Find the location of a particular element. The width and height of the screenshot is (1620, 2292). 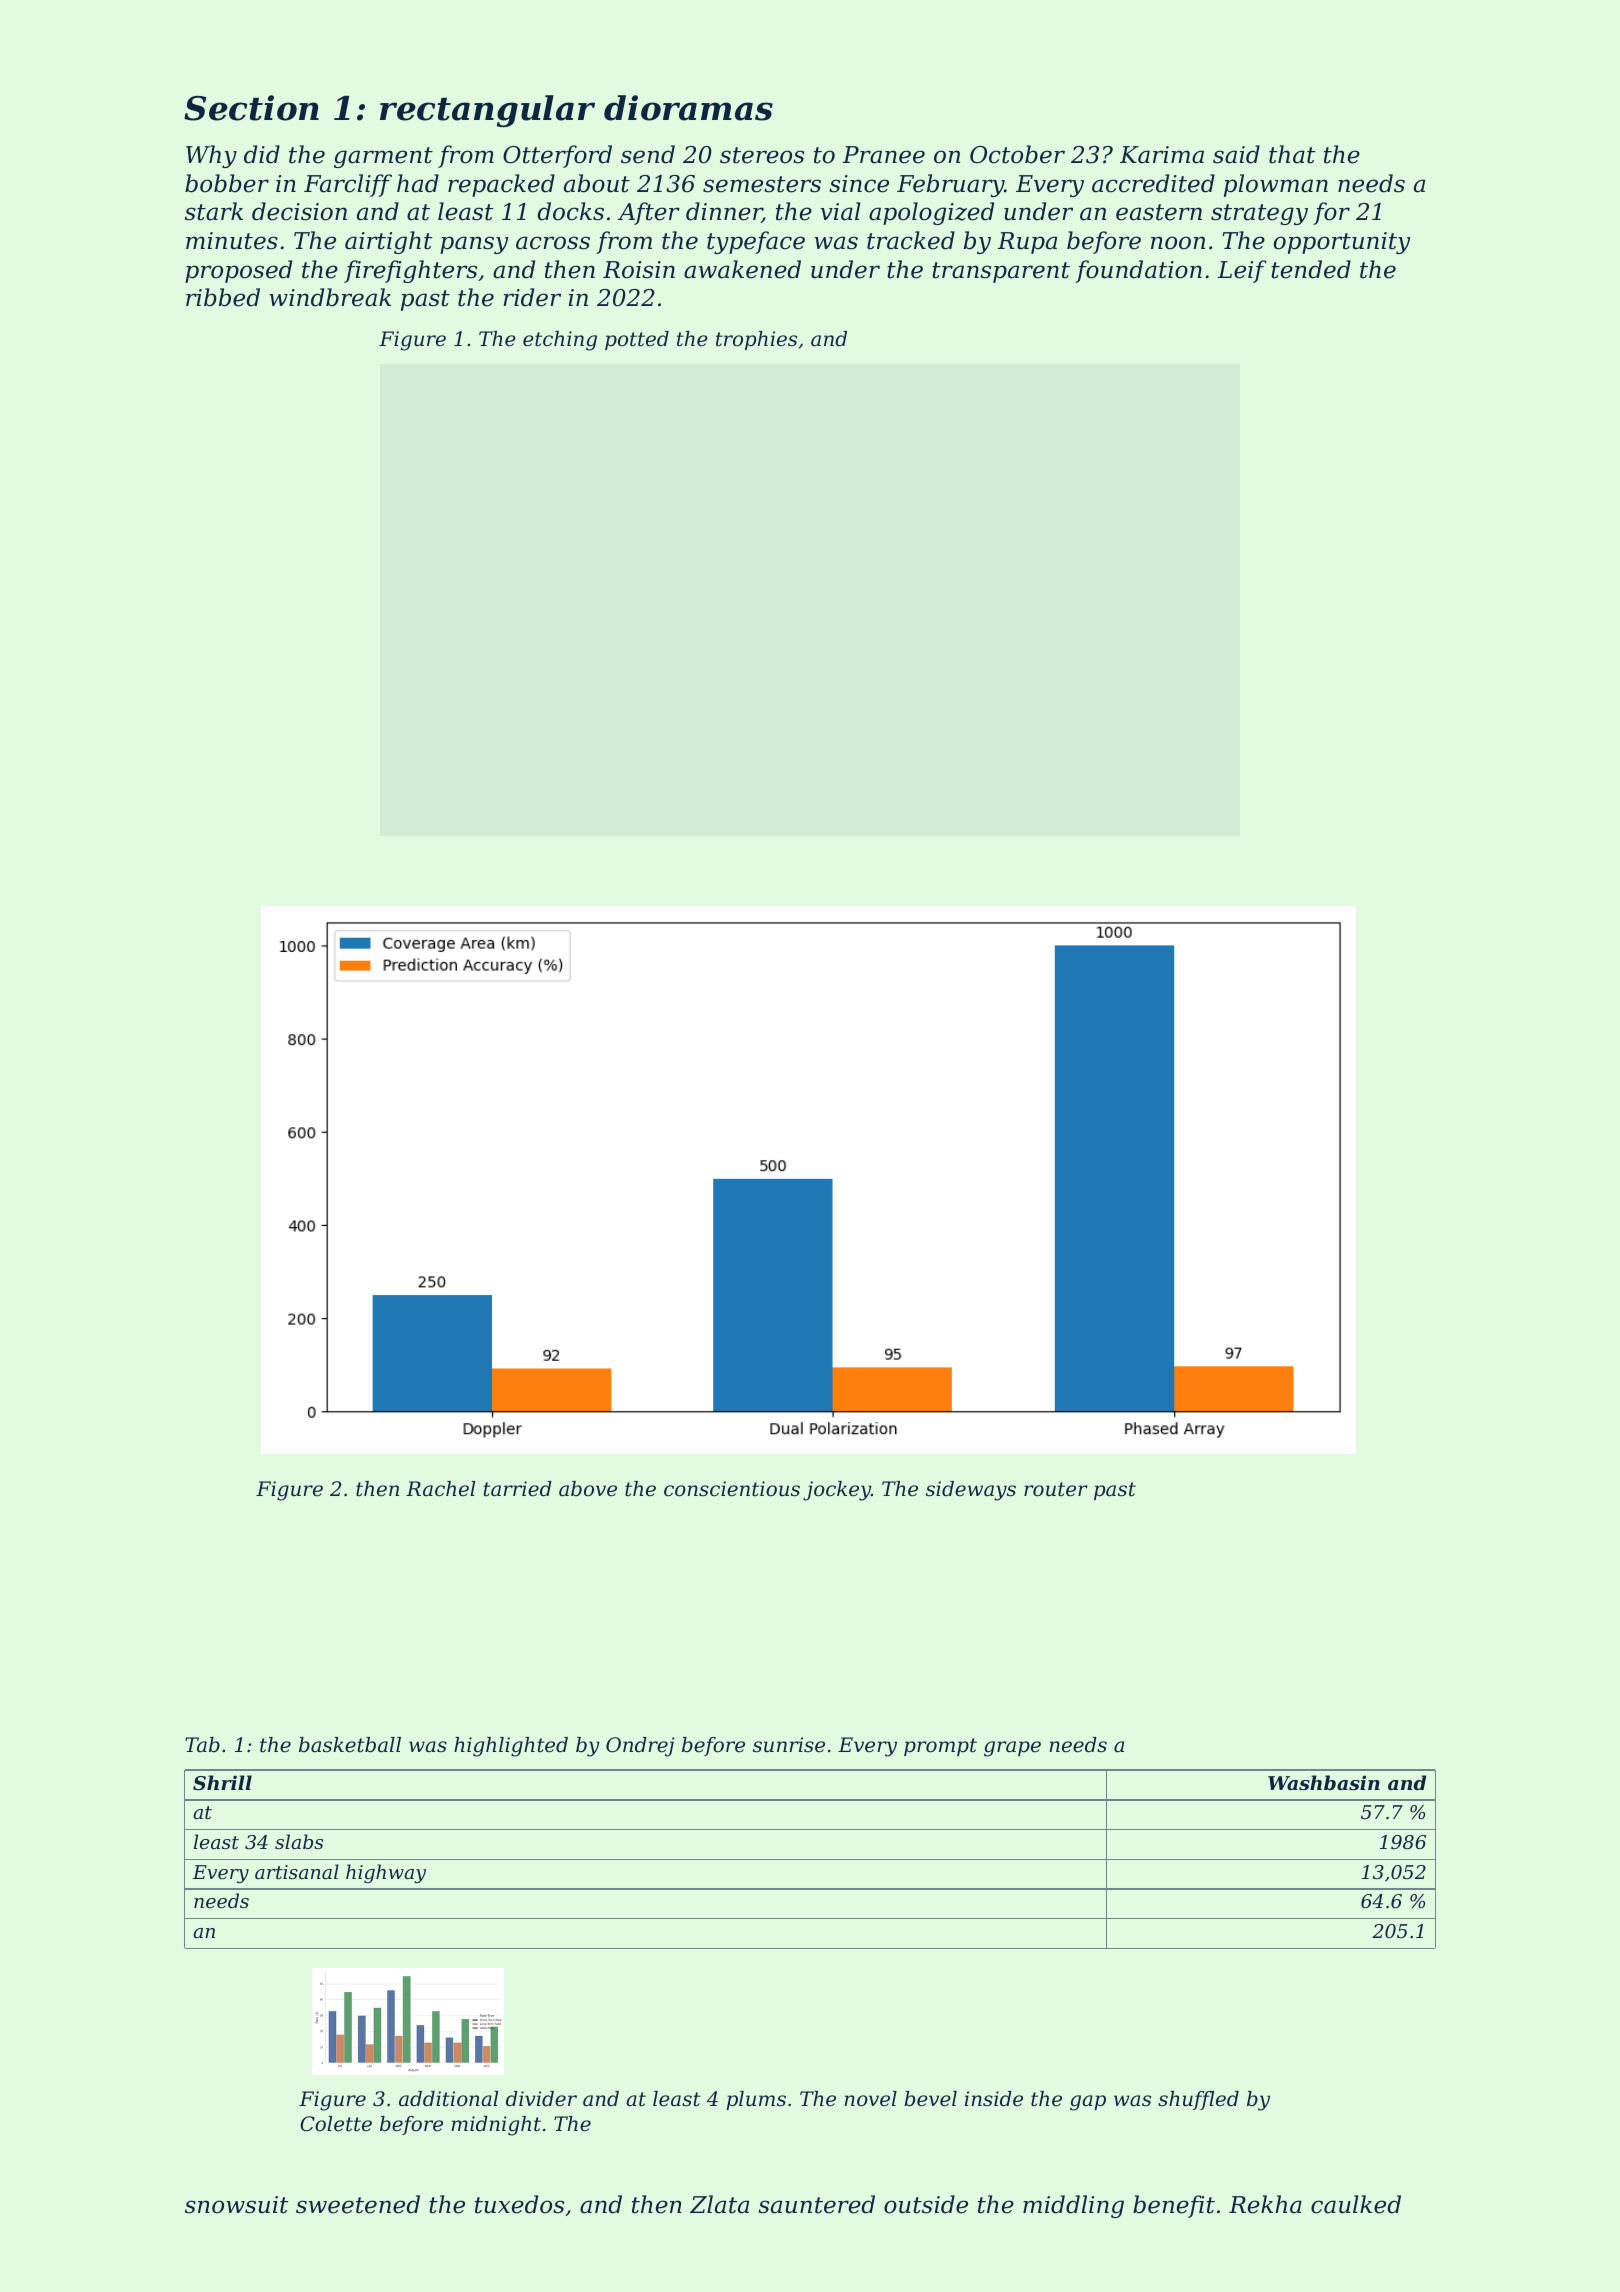

sideways is located at coordinates (971, 1491).
